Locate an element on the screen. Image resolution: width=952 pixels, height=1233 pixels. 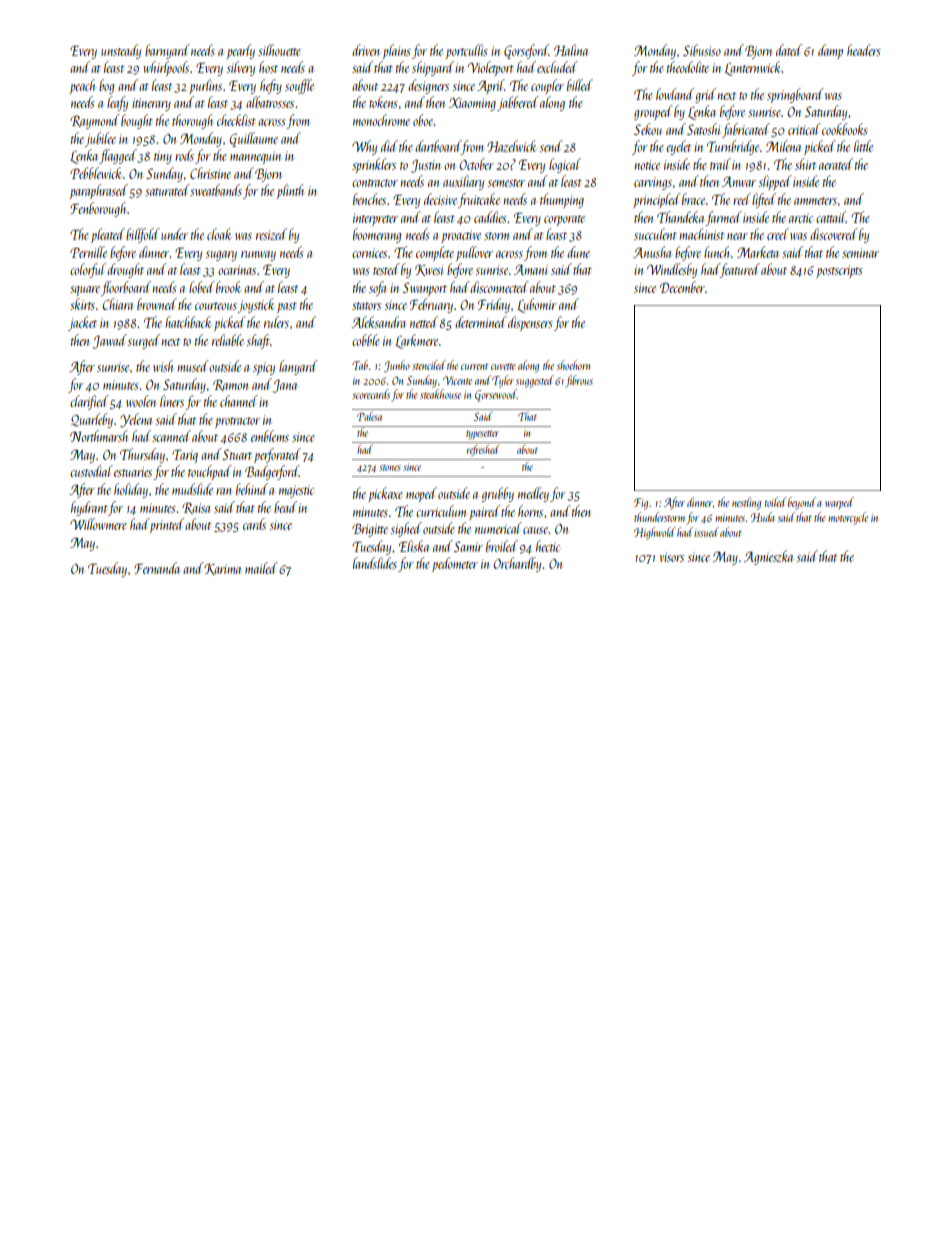
landslides is located at coordinates (375, 563).
